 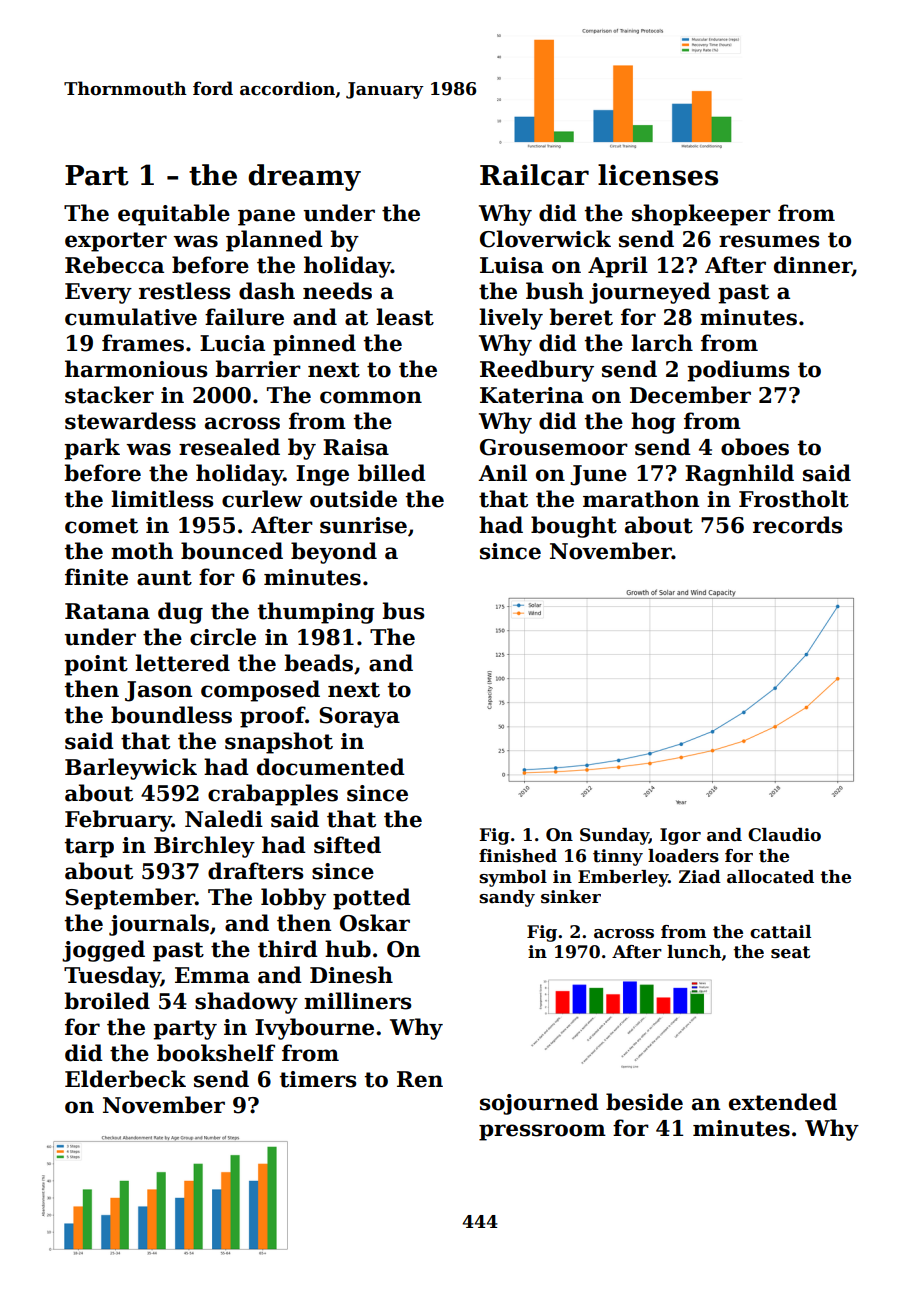 What do you see at coordinates (420, 1079) in the page?
I see `Ren` at bounding box center [420, 1079].
